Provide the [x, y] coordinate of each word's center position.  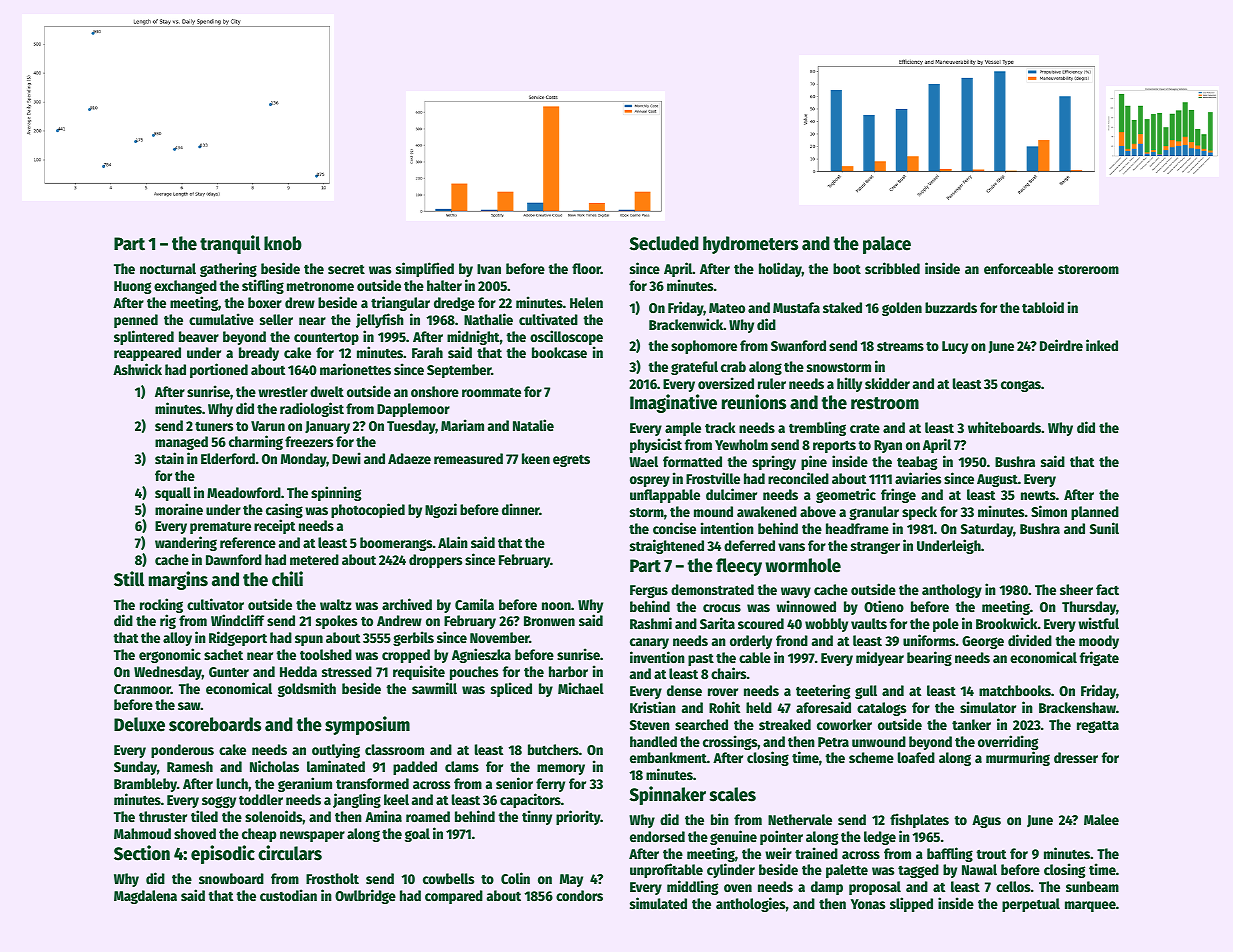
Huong [132, 287]
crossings [730, 742]
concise [674, 528]
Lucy [955, 347]
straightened [667, 546]
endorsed [657, 836]
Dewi [346, 458]
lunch [232, 783]
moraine [179, 509]
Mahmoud [142, 833]
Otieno [884, 606]
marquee [1090, 906]
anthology [952, 591]
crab [733, 366]
